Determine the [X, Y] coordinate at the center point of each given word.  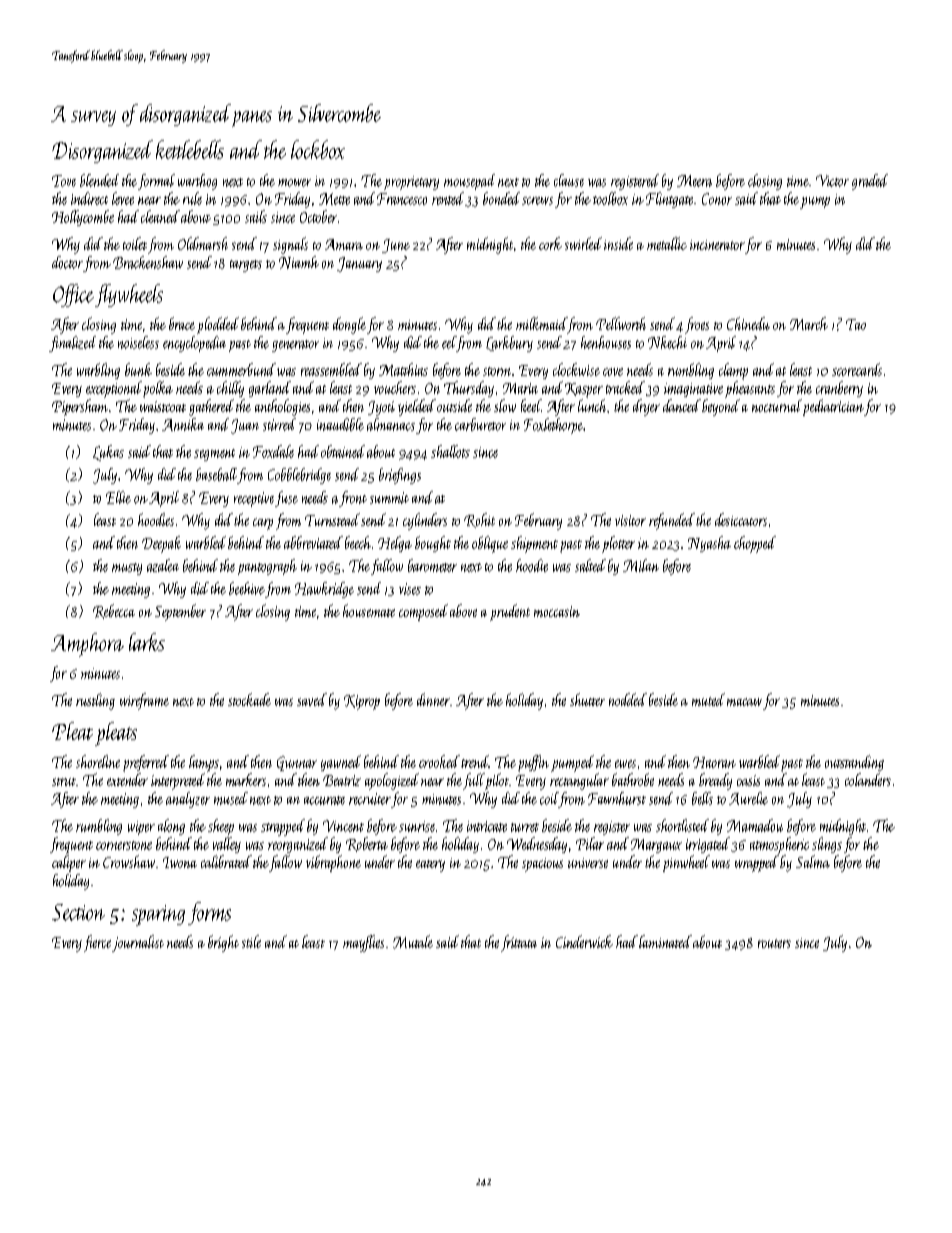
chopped [755, 544]
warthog [197, 182]
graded [870, 182]
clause [569, 180]
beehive [247, 588]
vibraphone [333, 863]
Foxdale [273, 451]
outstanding [854, 763]
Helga [395, 544]
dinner [433, 699]
